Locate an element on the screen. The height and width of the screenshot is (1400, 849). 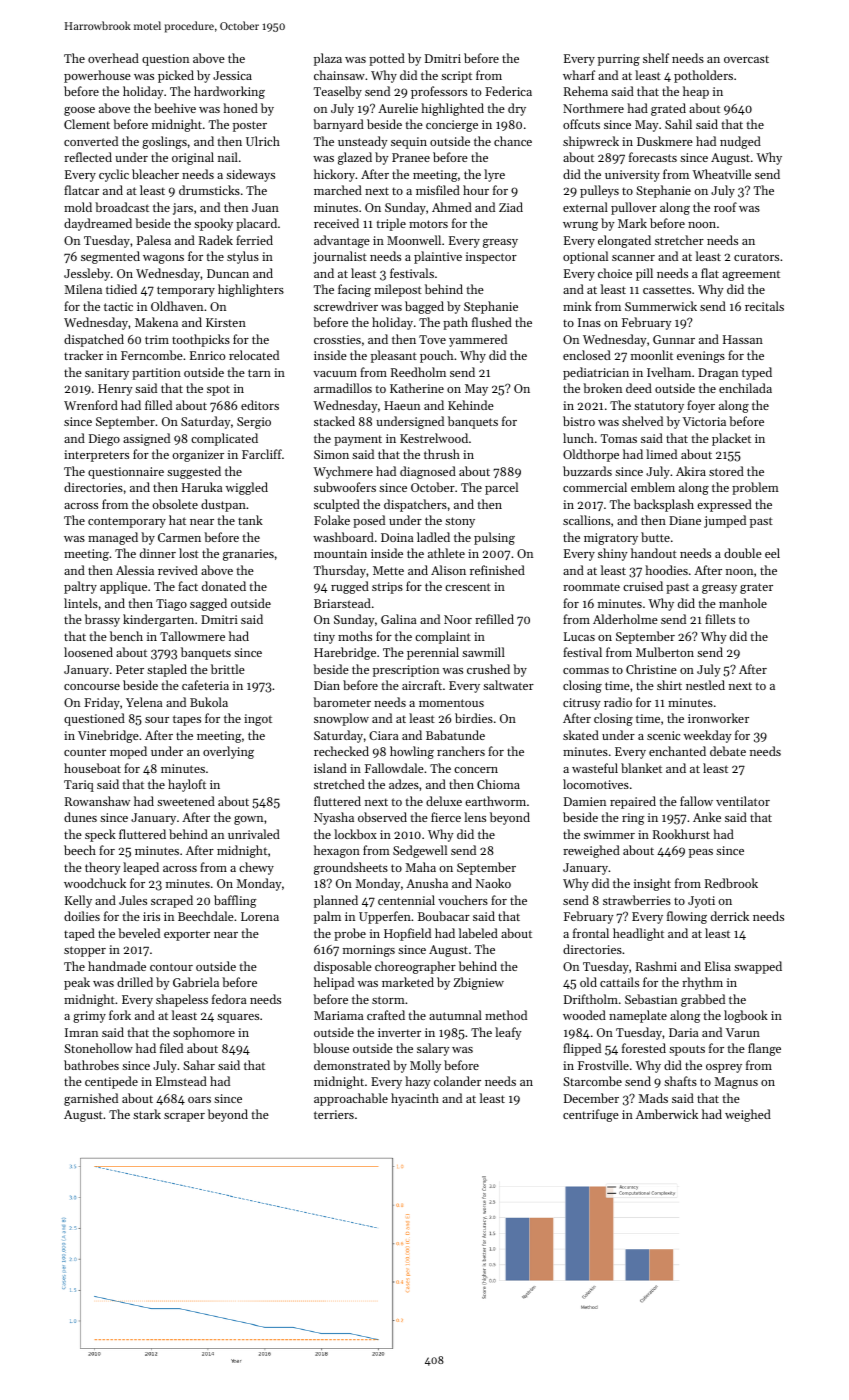
diagnosed is located at coordinates (428, 472).
